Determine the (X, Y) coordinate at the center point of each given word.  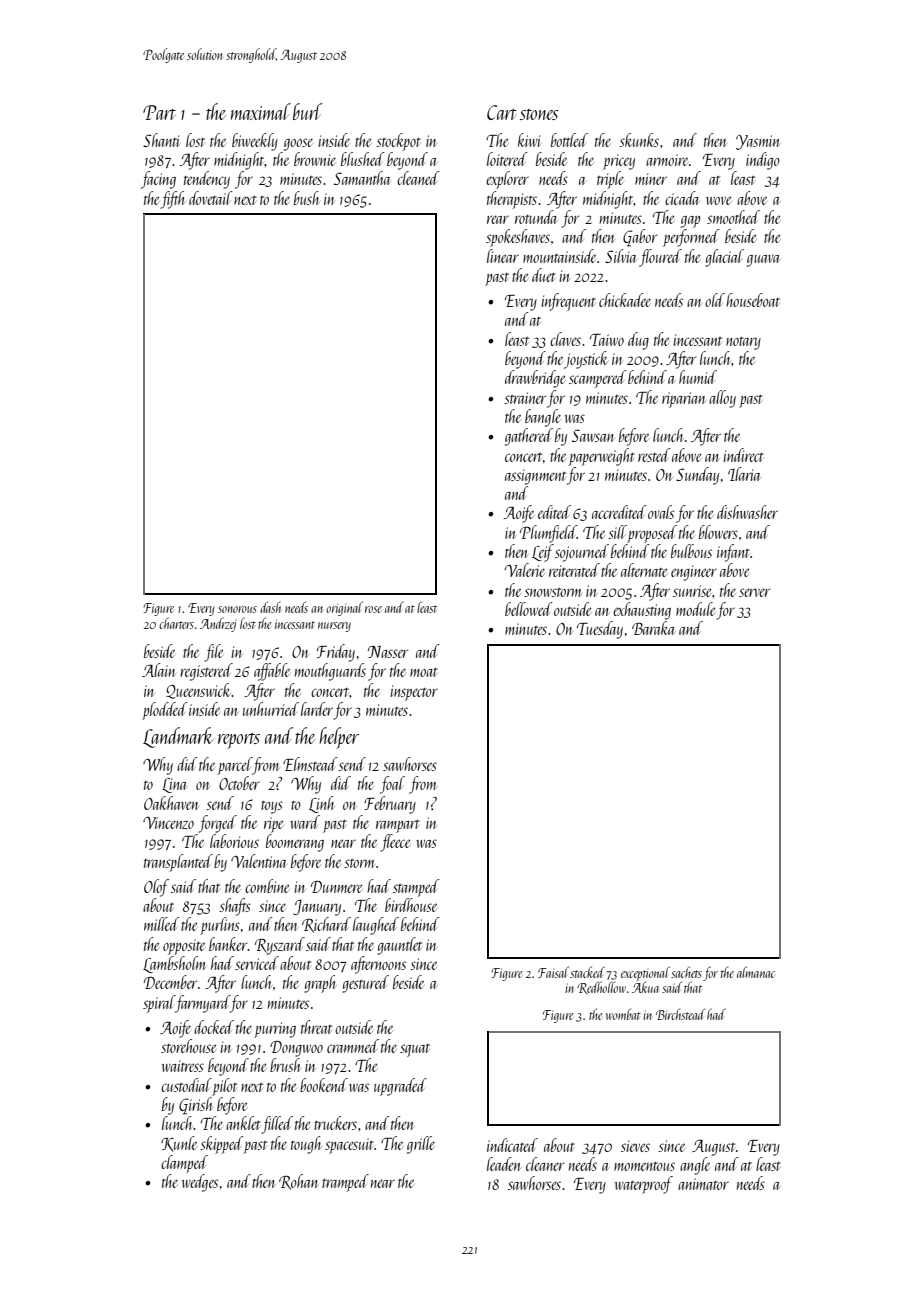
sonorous (237, 609)
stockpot (398, 142)
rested (654, 455)
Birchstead (680, 1014)
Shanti (161, 140)
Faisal (553, 972)
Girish (196, 1106)
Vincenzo (168, 823)
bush (306, 198)
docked (214, 1027)
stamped (416, 888)
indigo (763, 161)
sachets (686, 972)
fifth (173, 200)
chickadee (625, 300)
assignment (535, 477)
